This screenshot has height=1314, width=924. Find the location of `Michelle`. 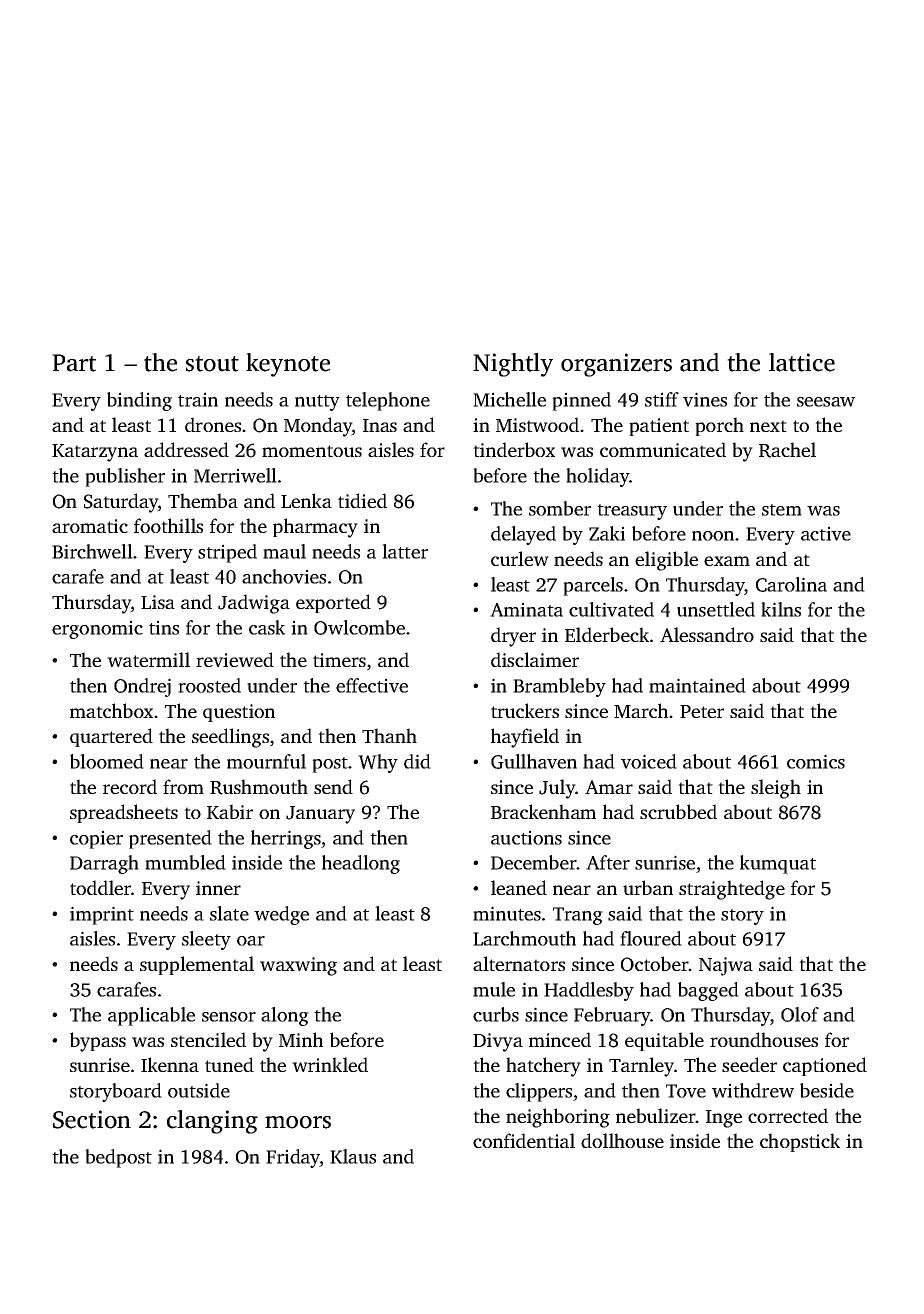

Michelle is located at coordinates (509, 399).
